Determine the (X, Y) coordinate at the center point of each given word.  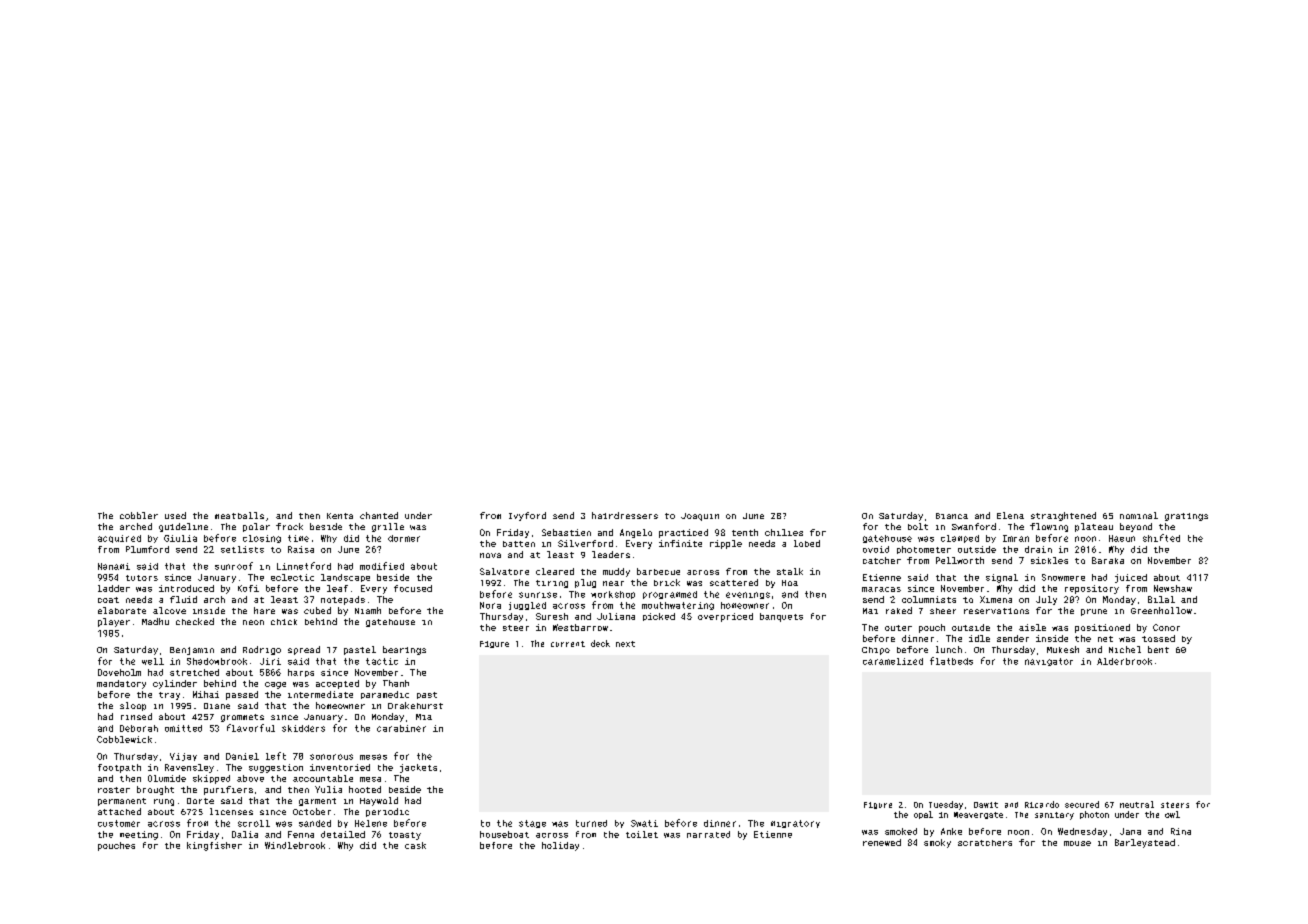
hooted (365, 789)
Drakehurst (415, 705)
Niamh (368, 610)
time (298, 538)
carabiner (401, 728)
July (1046, 600)
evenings (748, 595)
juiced (1131, 578)
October (312, 811)
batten (519, 544)
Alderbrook (1124, 661)
